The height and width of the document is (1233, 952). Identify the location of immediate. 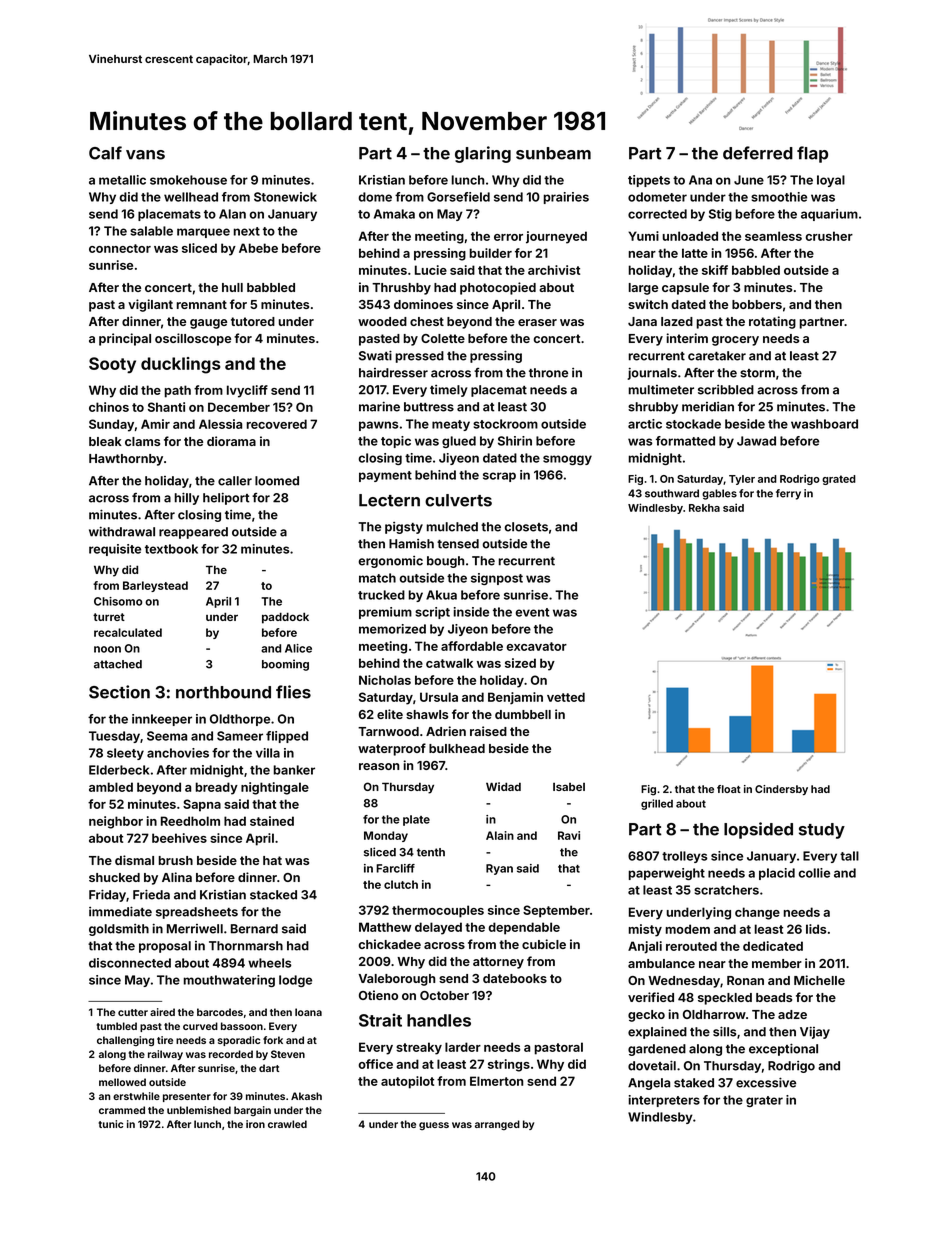
(120, 911).
